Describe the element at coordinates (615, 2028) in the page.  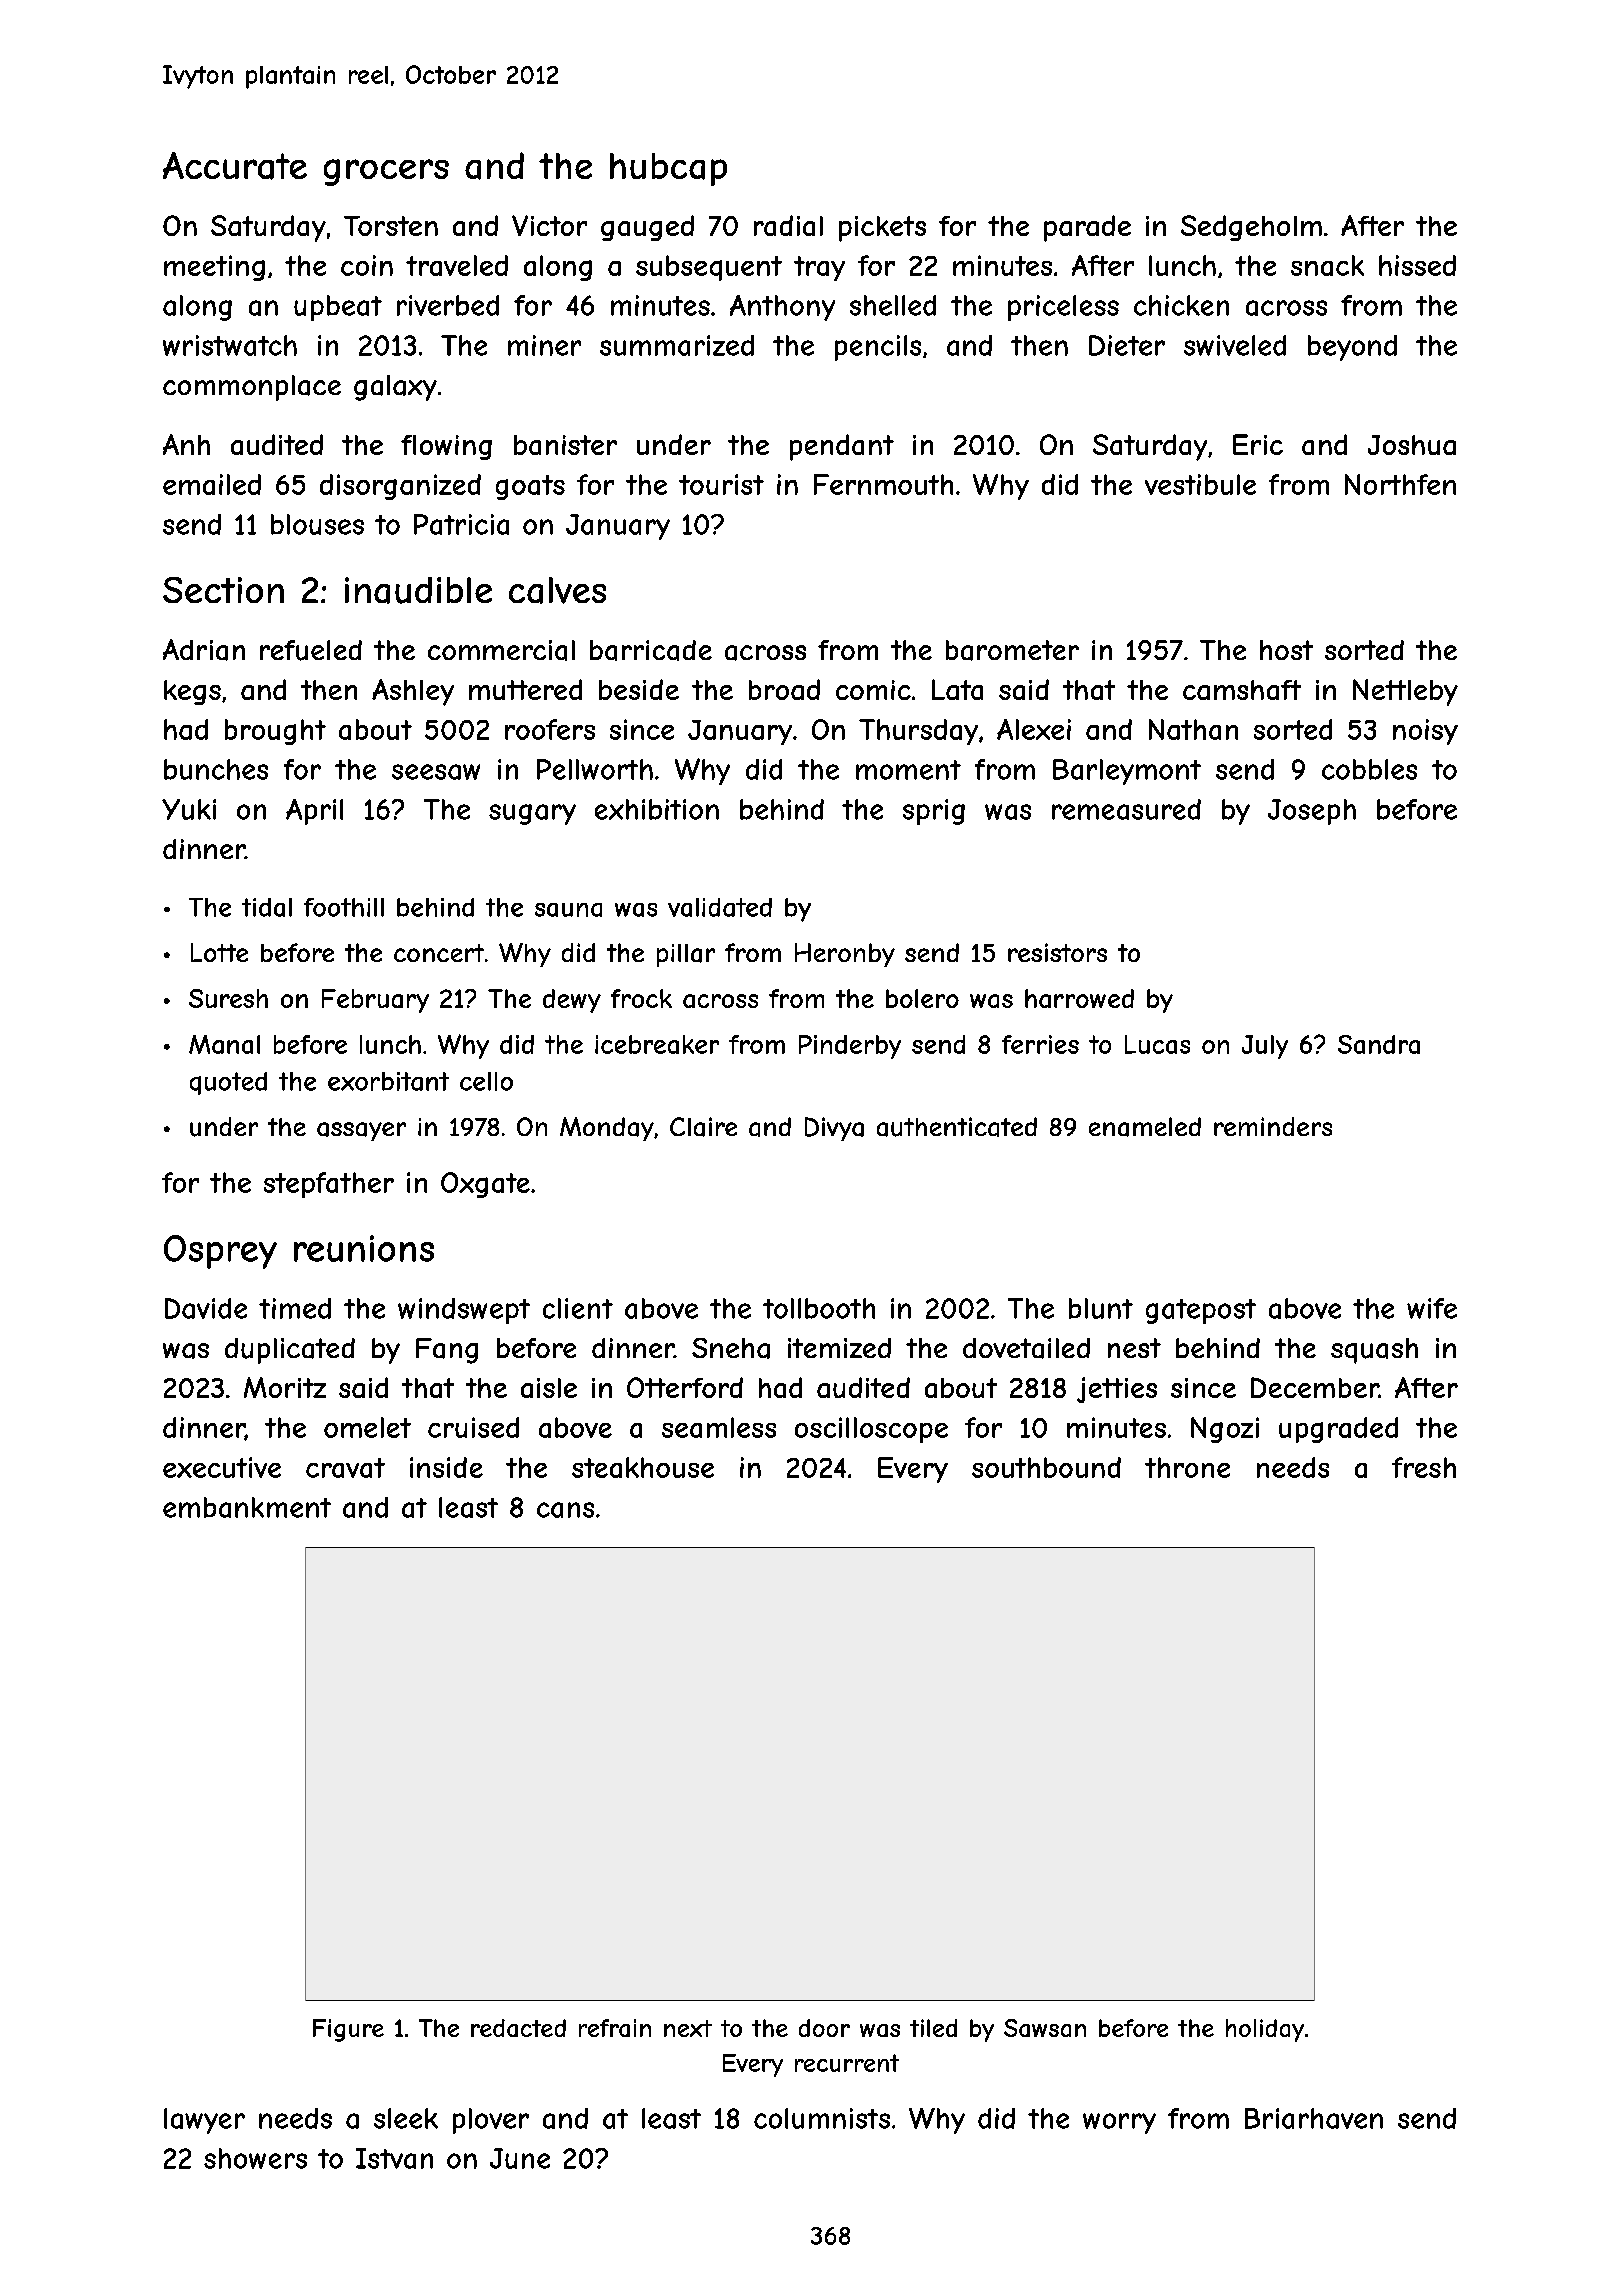
I see `refrain` at that location.
